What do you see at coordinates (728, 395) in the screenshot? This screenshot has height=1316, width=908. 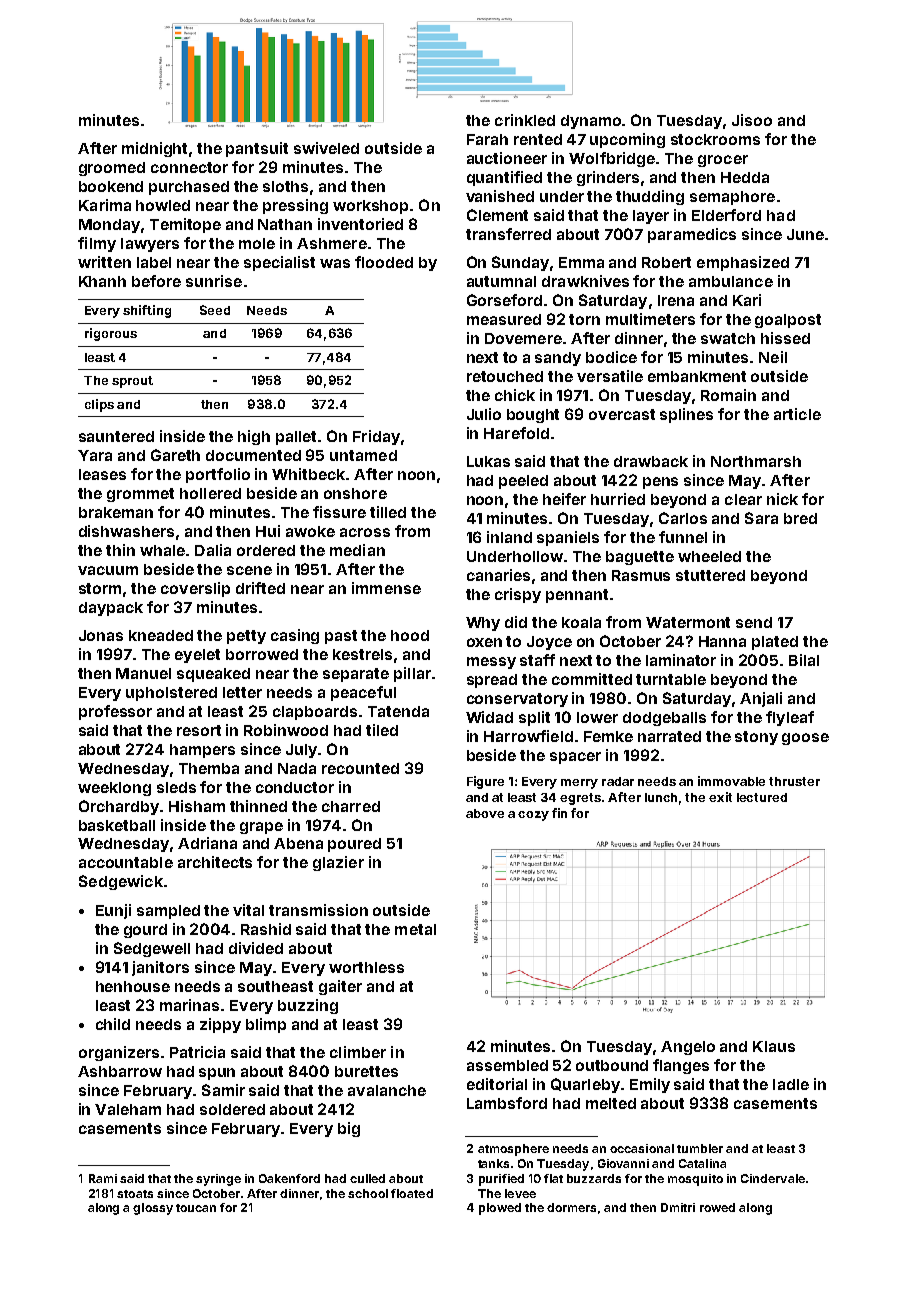 I see `Romain` at bounding box center [728, 395].
